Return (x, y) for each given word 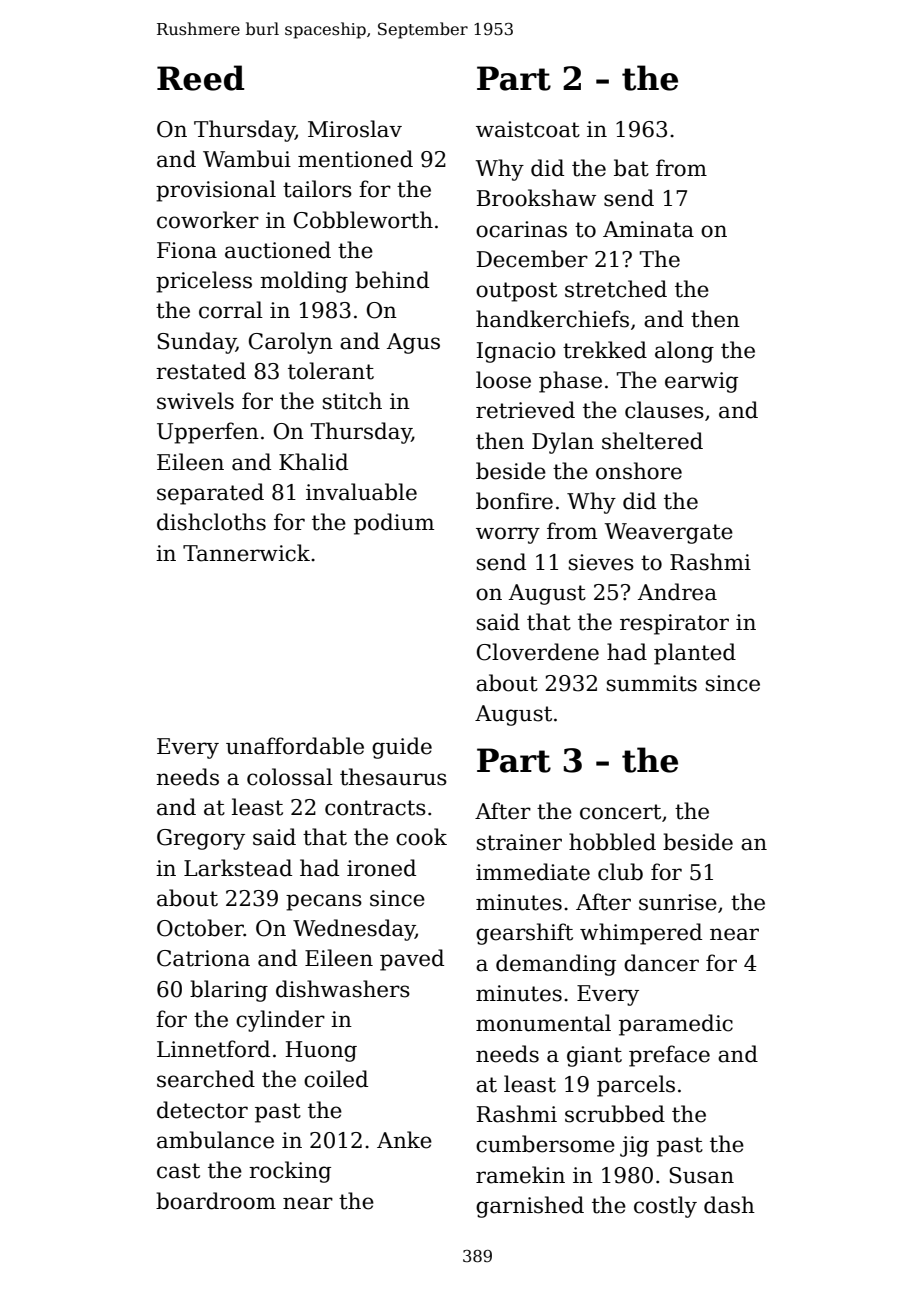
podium (394, 524)
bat (631, 168)
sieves (601, 562)
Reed (201, 78)
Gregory (201, 839)
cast (178, 1171)
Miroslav (355, 129)
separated (210, 494)
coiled (336, 1079)
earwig (701, 382)
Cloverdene (538, 652)
